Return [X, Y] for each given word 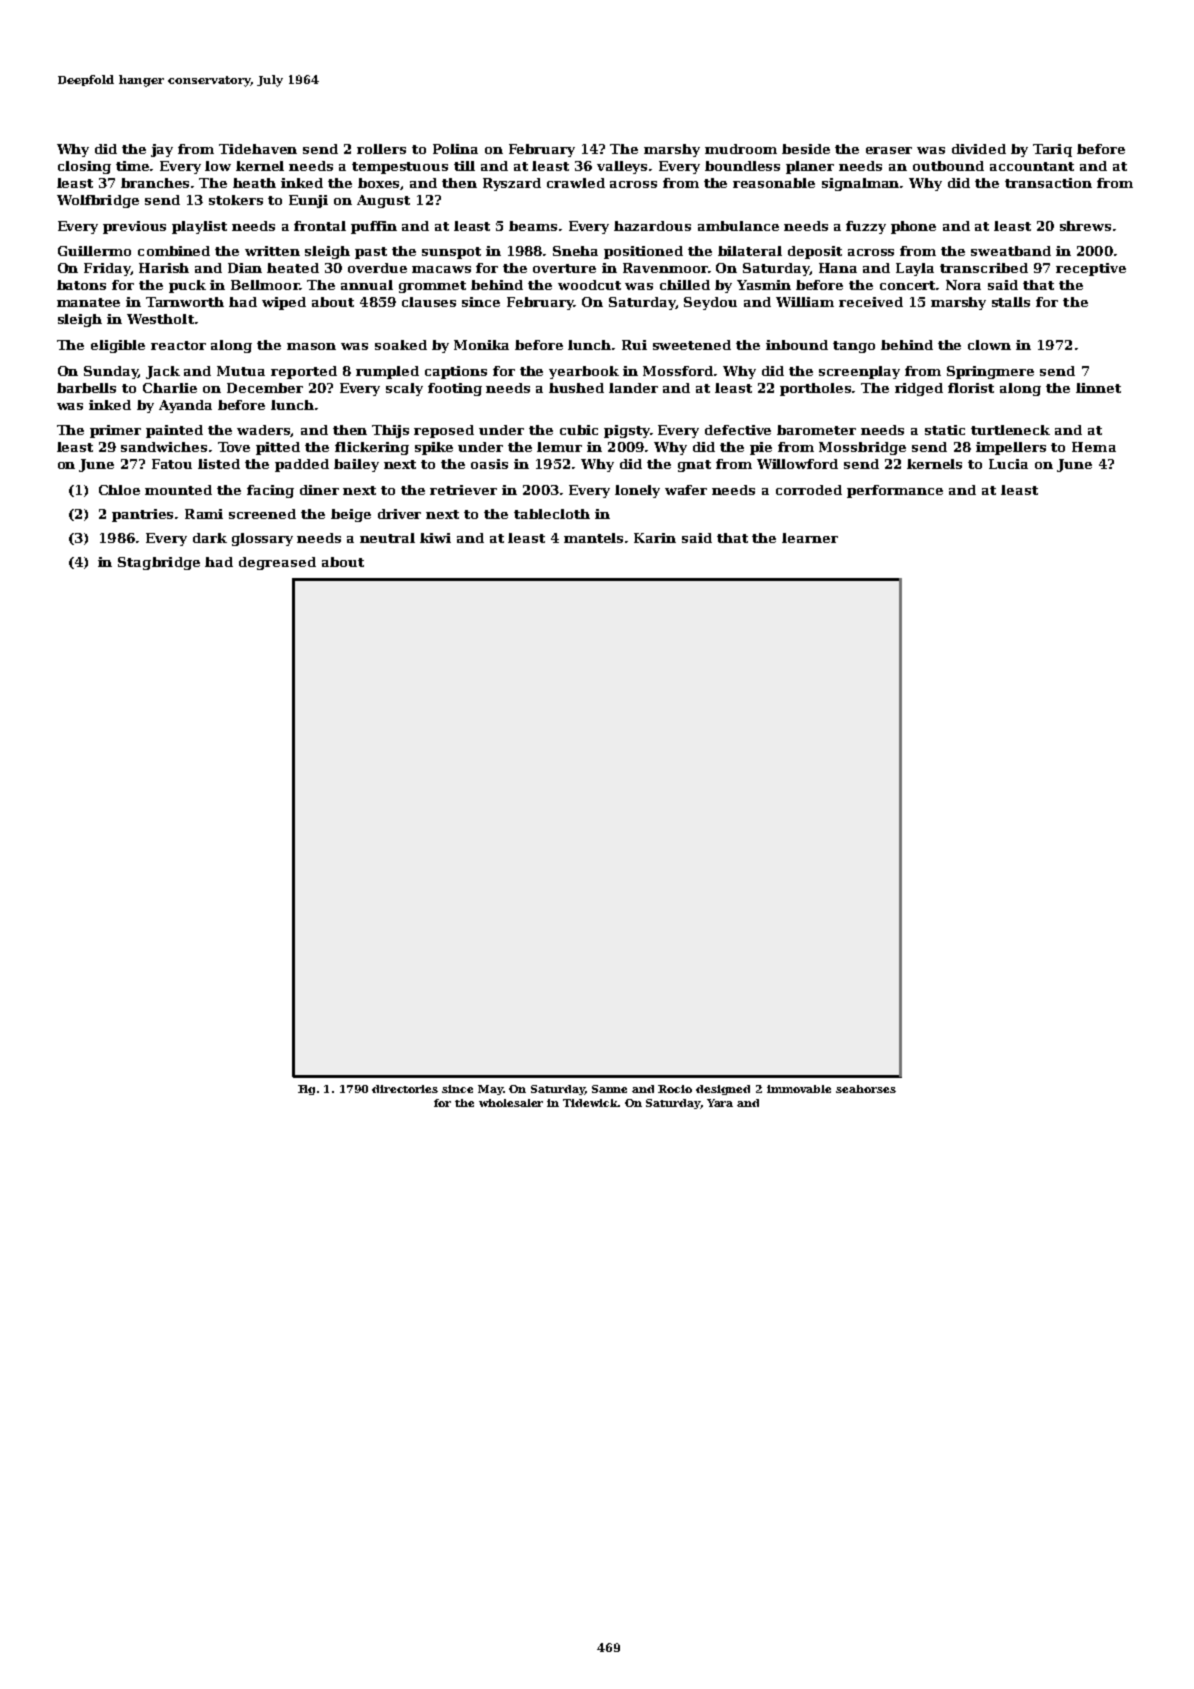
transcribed [984, 268]
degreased [277, 563]
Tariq [1052, 150]
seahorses [866, 1089]
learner [810, 538]
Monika [481, 345]
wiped [284, 303]
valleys [622, 167]
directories [405, 1089]
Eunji [308, 201]
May [491, 1090]
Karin [655, 538]
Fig [306, 1090]
